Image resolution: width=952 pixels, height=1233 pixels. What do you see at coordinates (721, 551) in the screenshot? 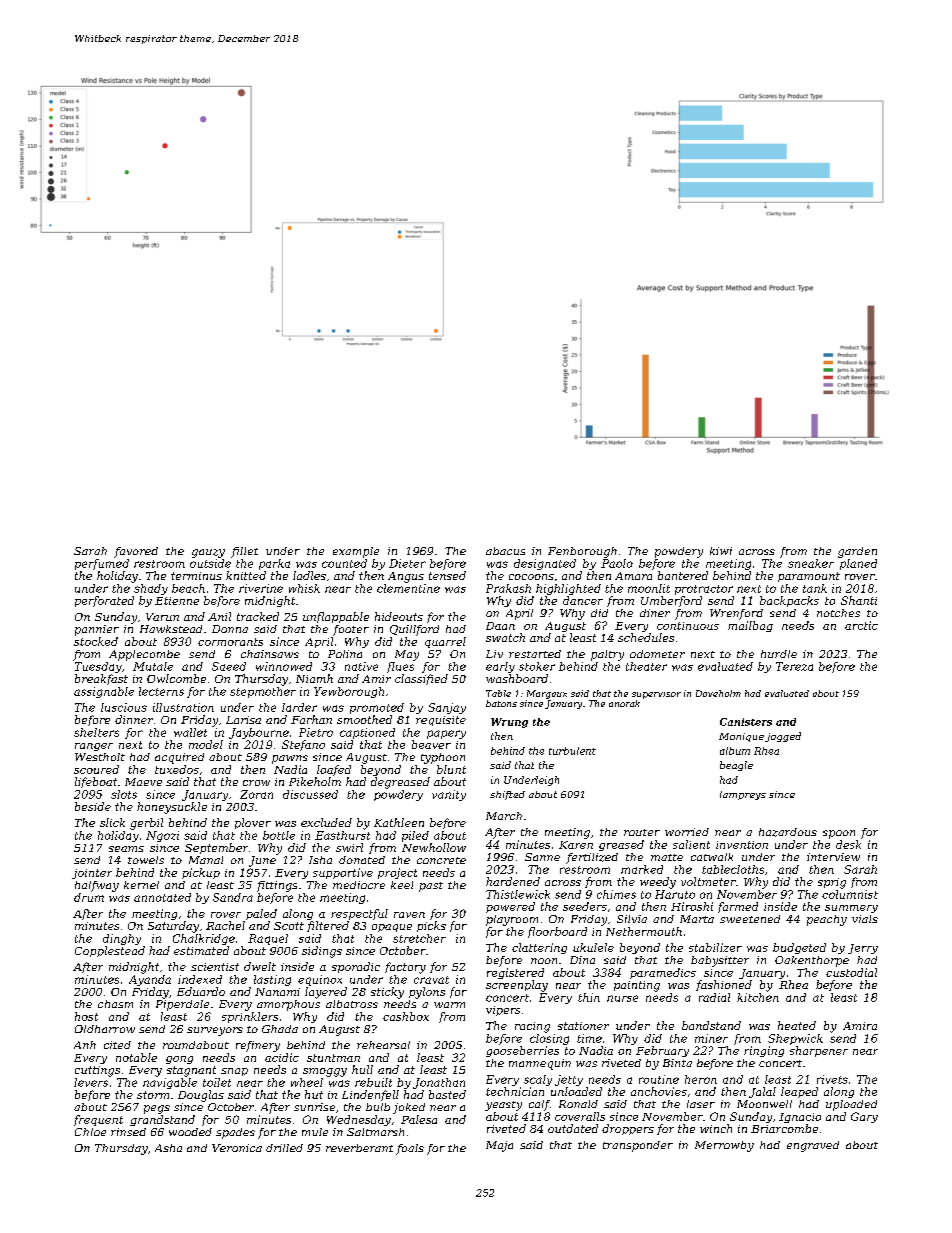
I see `kiwi` at bounding box center [721, 551].
